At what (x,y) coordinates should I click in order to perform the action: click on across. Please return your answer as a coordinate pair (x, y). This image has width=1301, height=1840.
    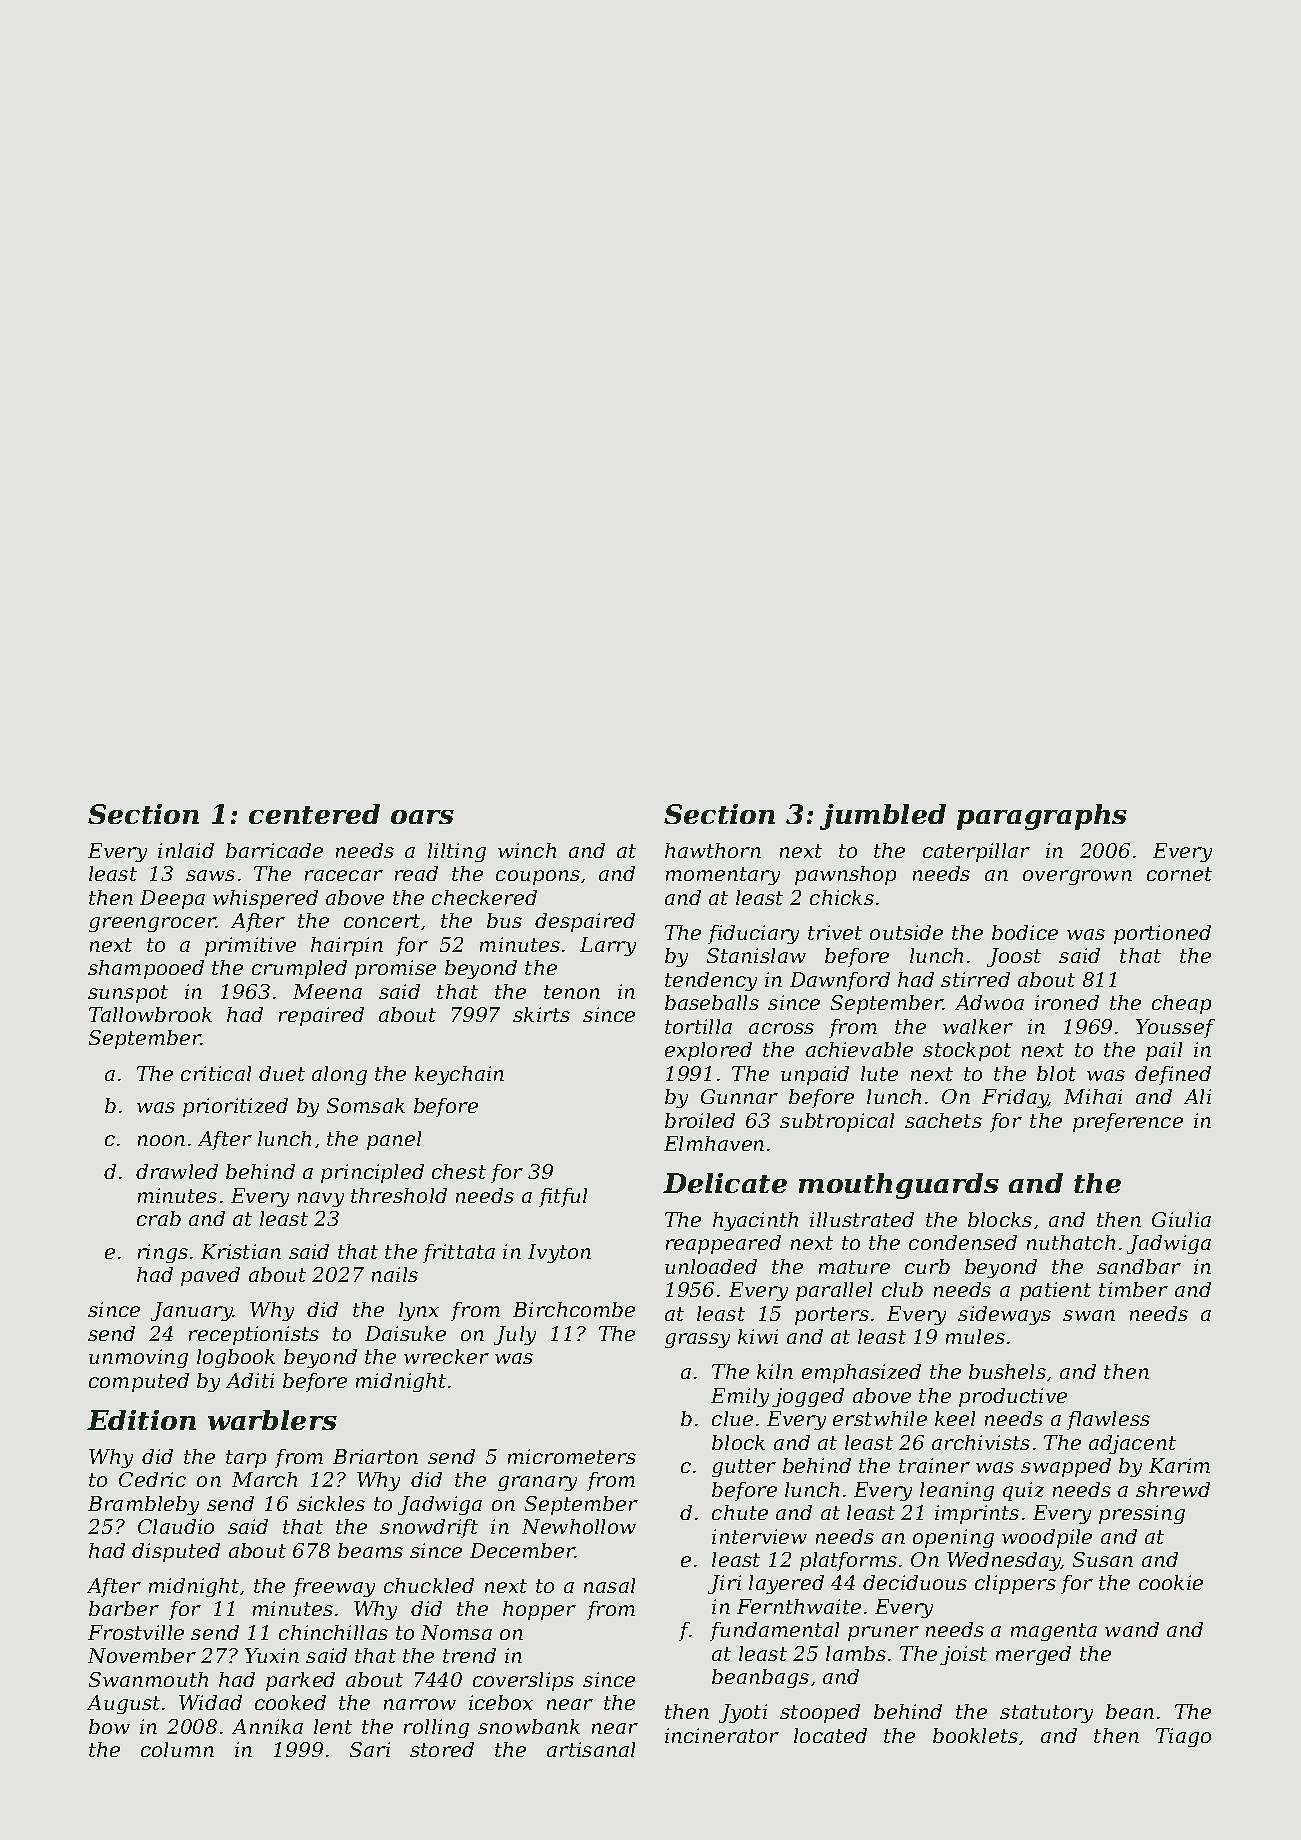
    Looking at the image, I should click on (781, 1028).
